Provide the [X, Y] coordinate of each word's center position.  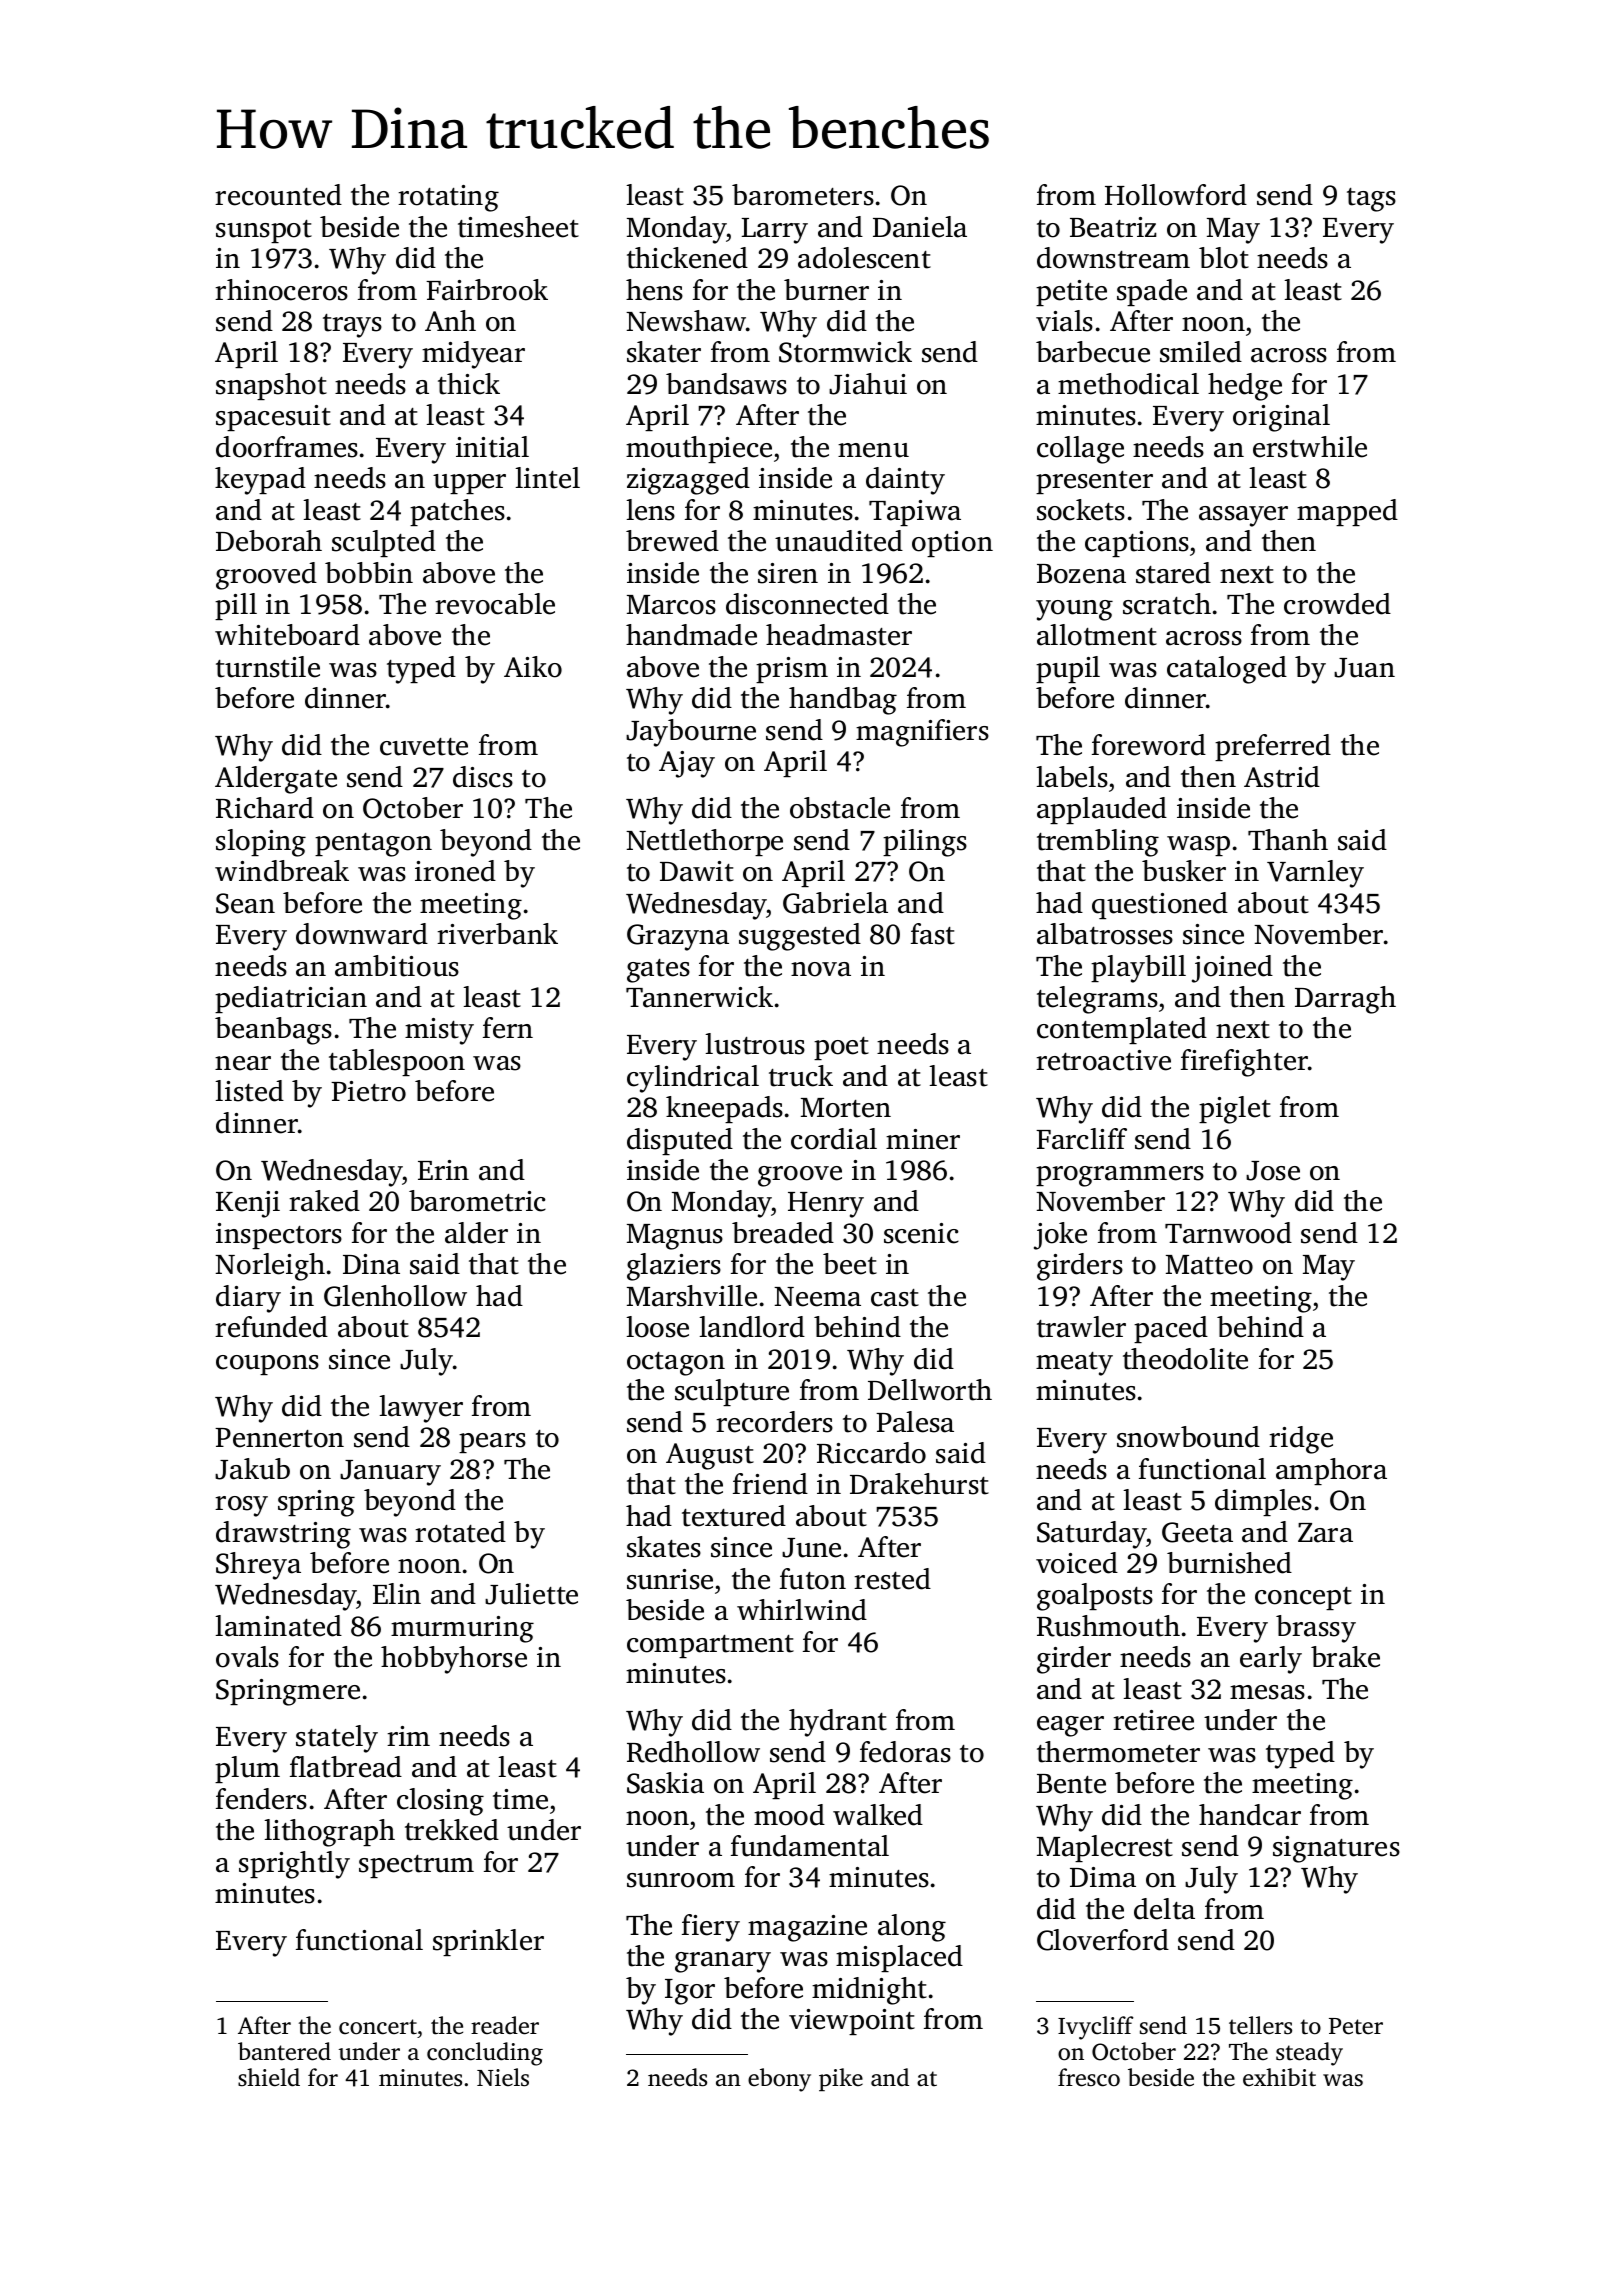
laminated [278, 1626]
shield [269, 2077]
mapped [1347, 512]
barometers [803, 195]
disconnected [807, 604]
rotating [448, 198]
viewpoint [852, 2022]
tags [1371, 200]
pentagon [373, 845]
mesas [1267, 1692]
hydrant [838, 1723]
